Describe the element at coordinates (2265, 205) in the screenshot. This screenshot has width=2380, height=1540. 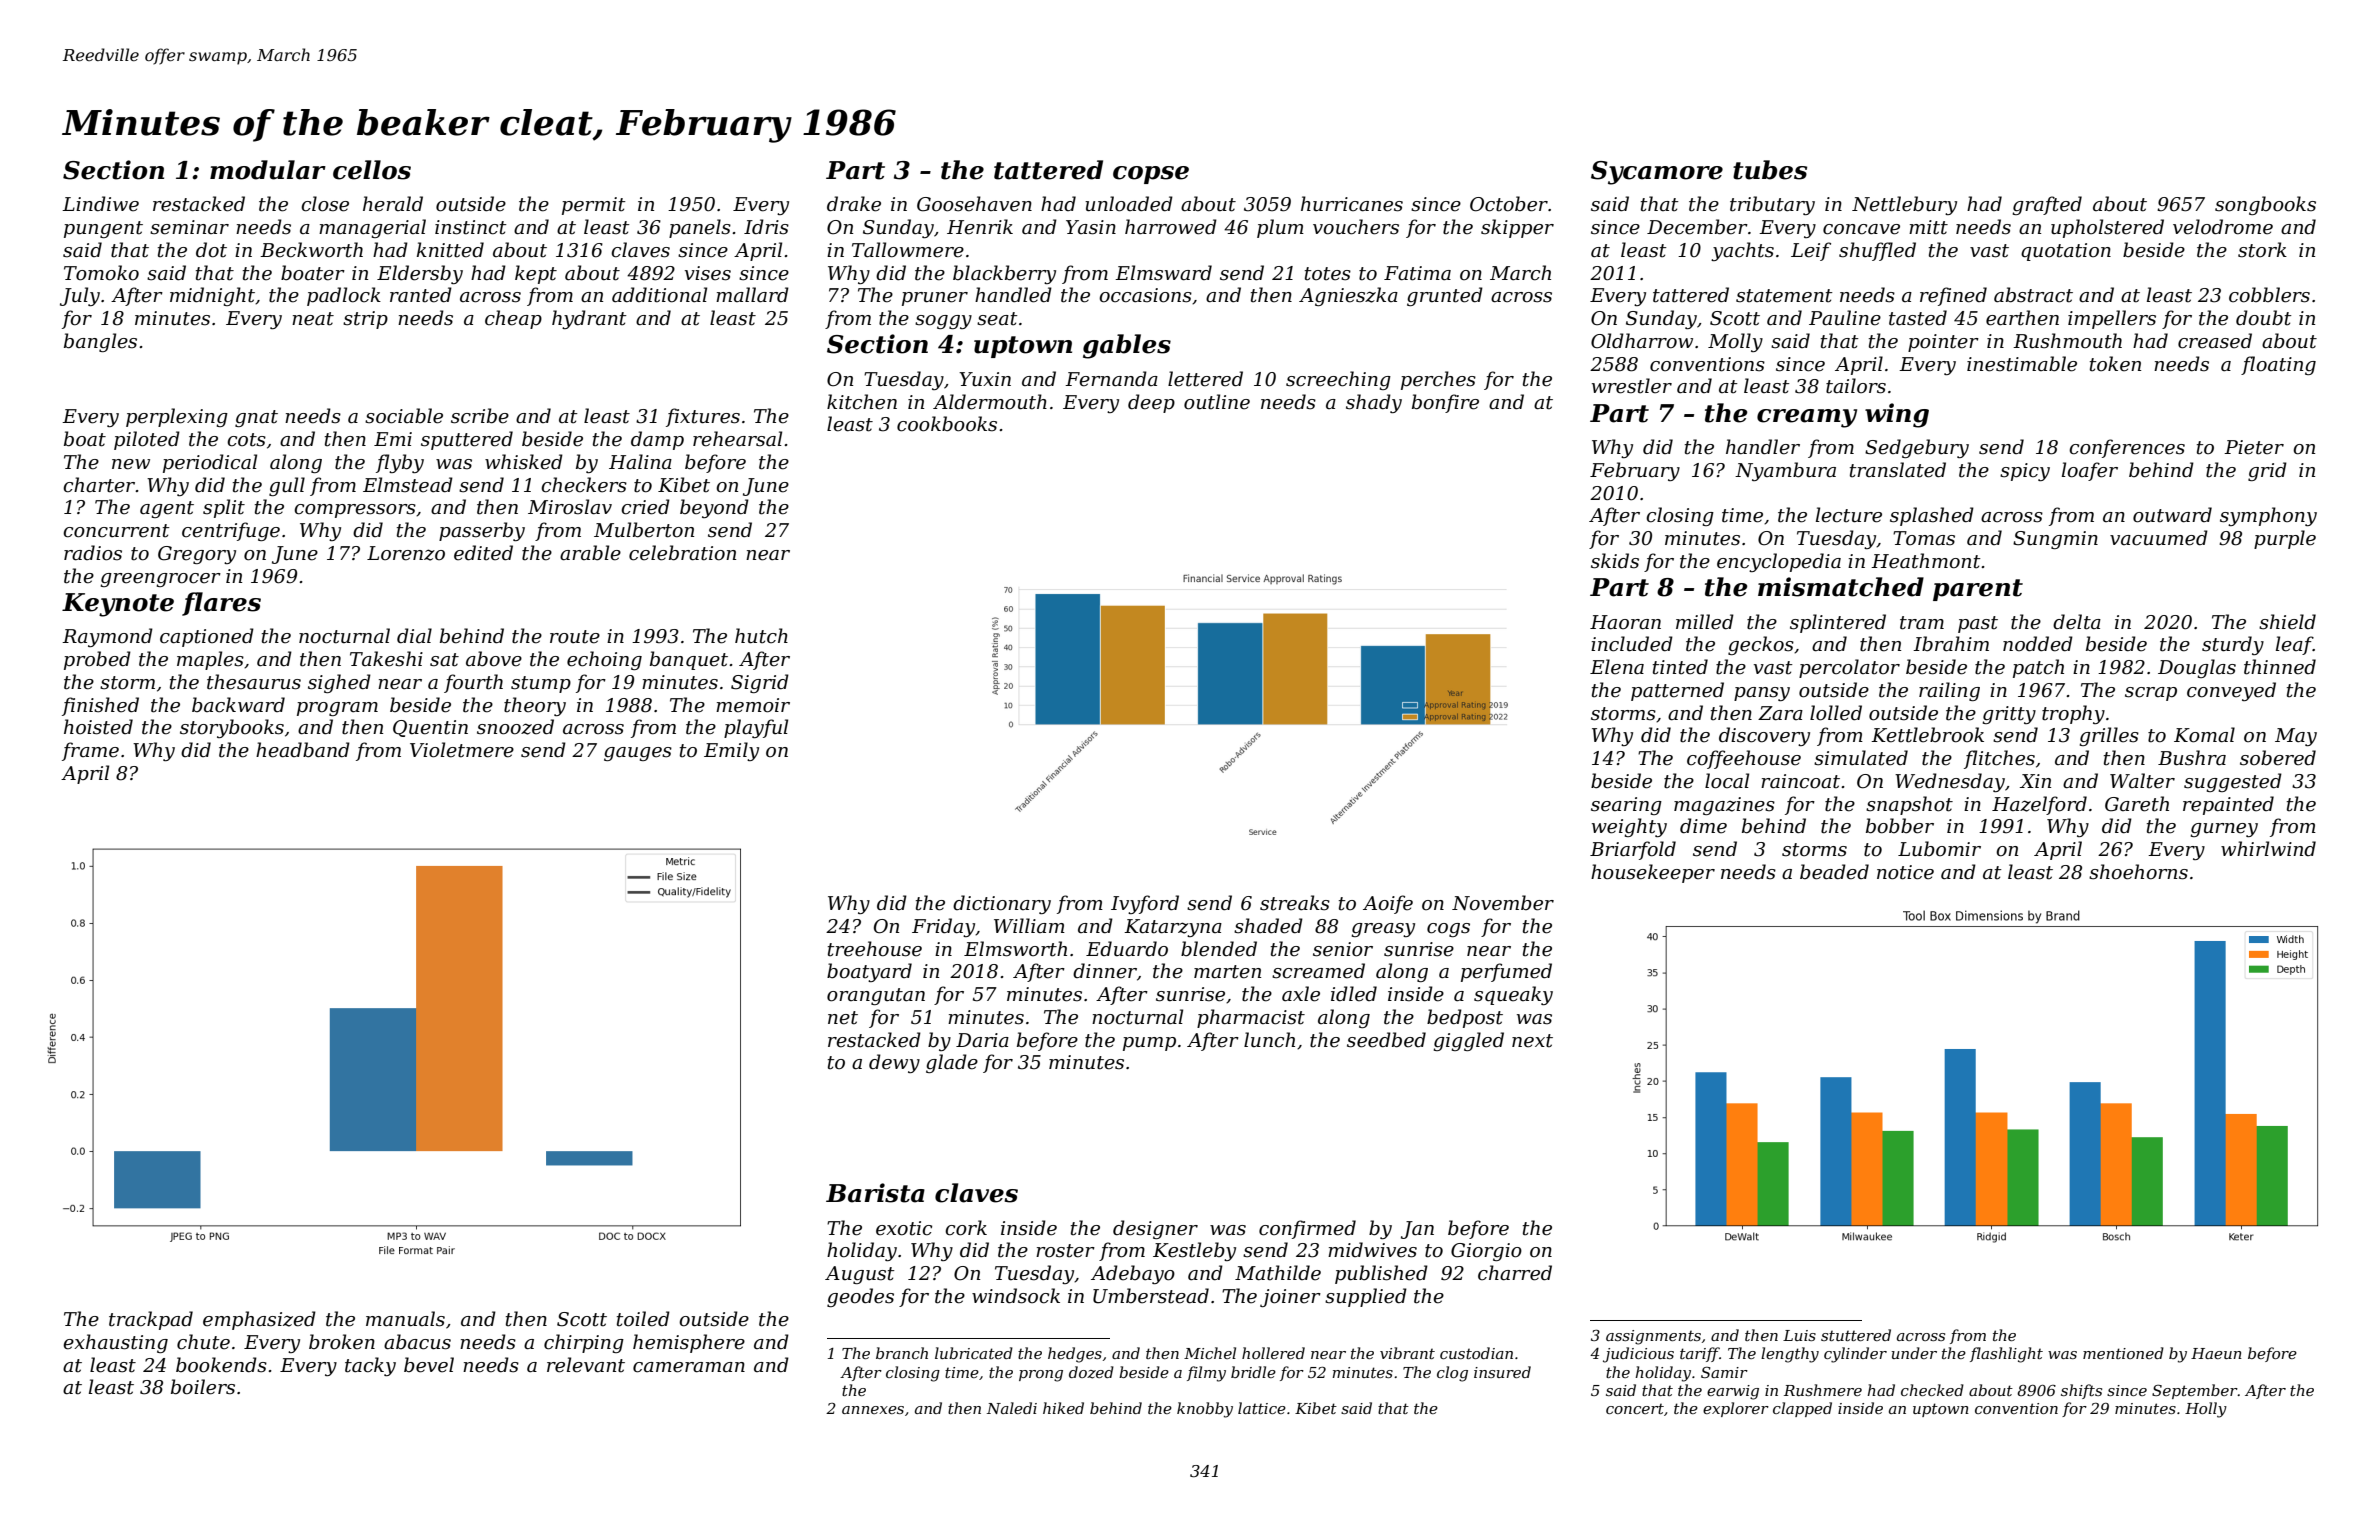
I see `songbooks` at that location.
